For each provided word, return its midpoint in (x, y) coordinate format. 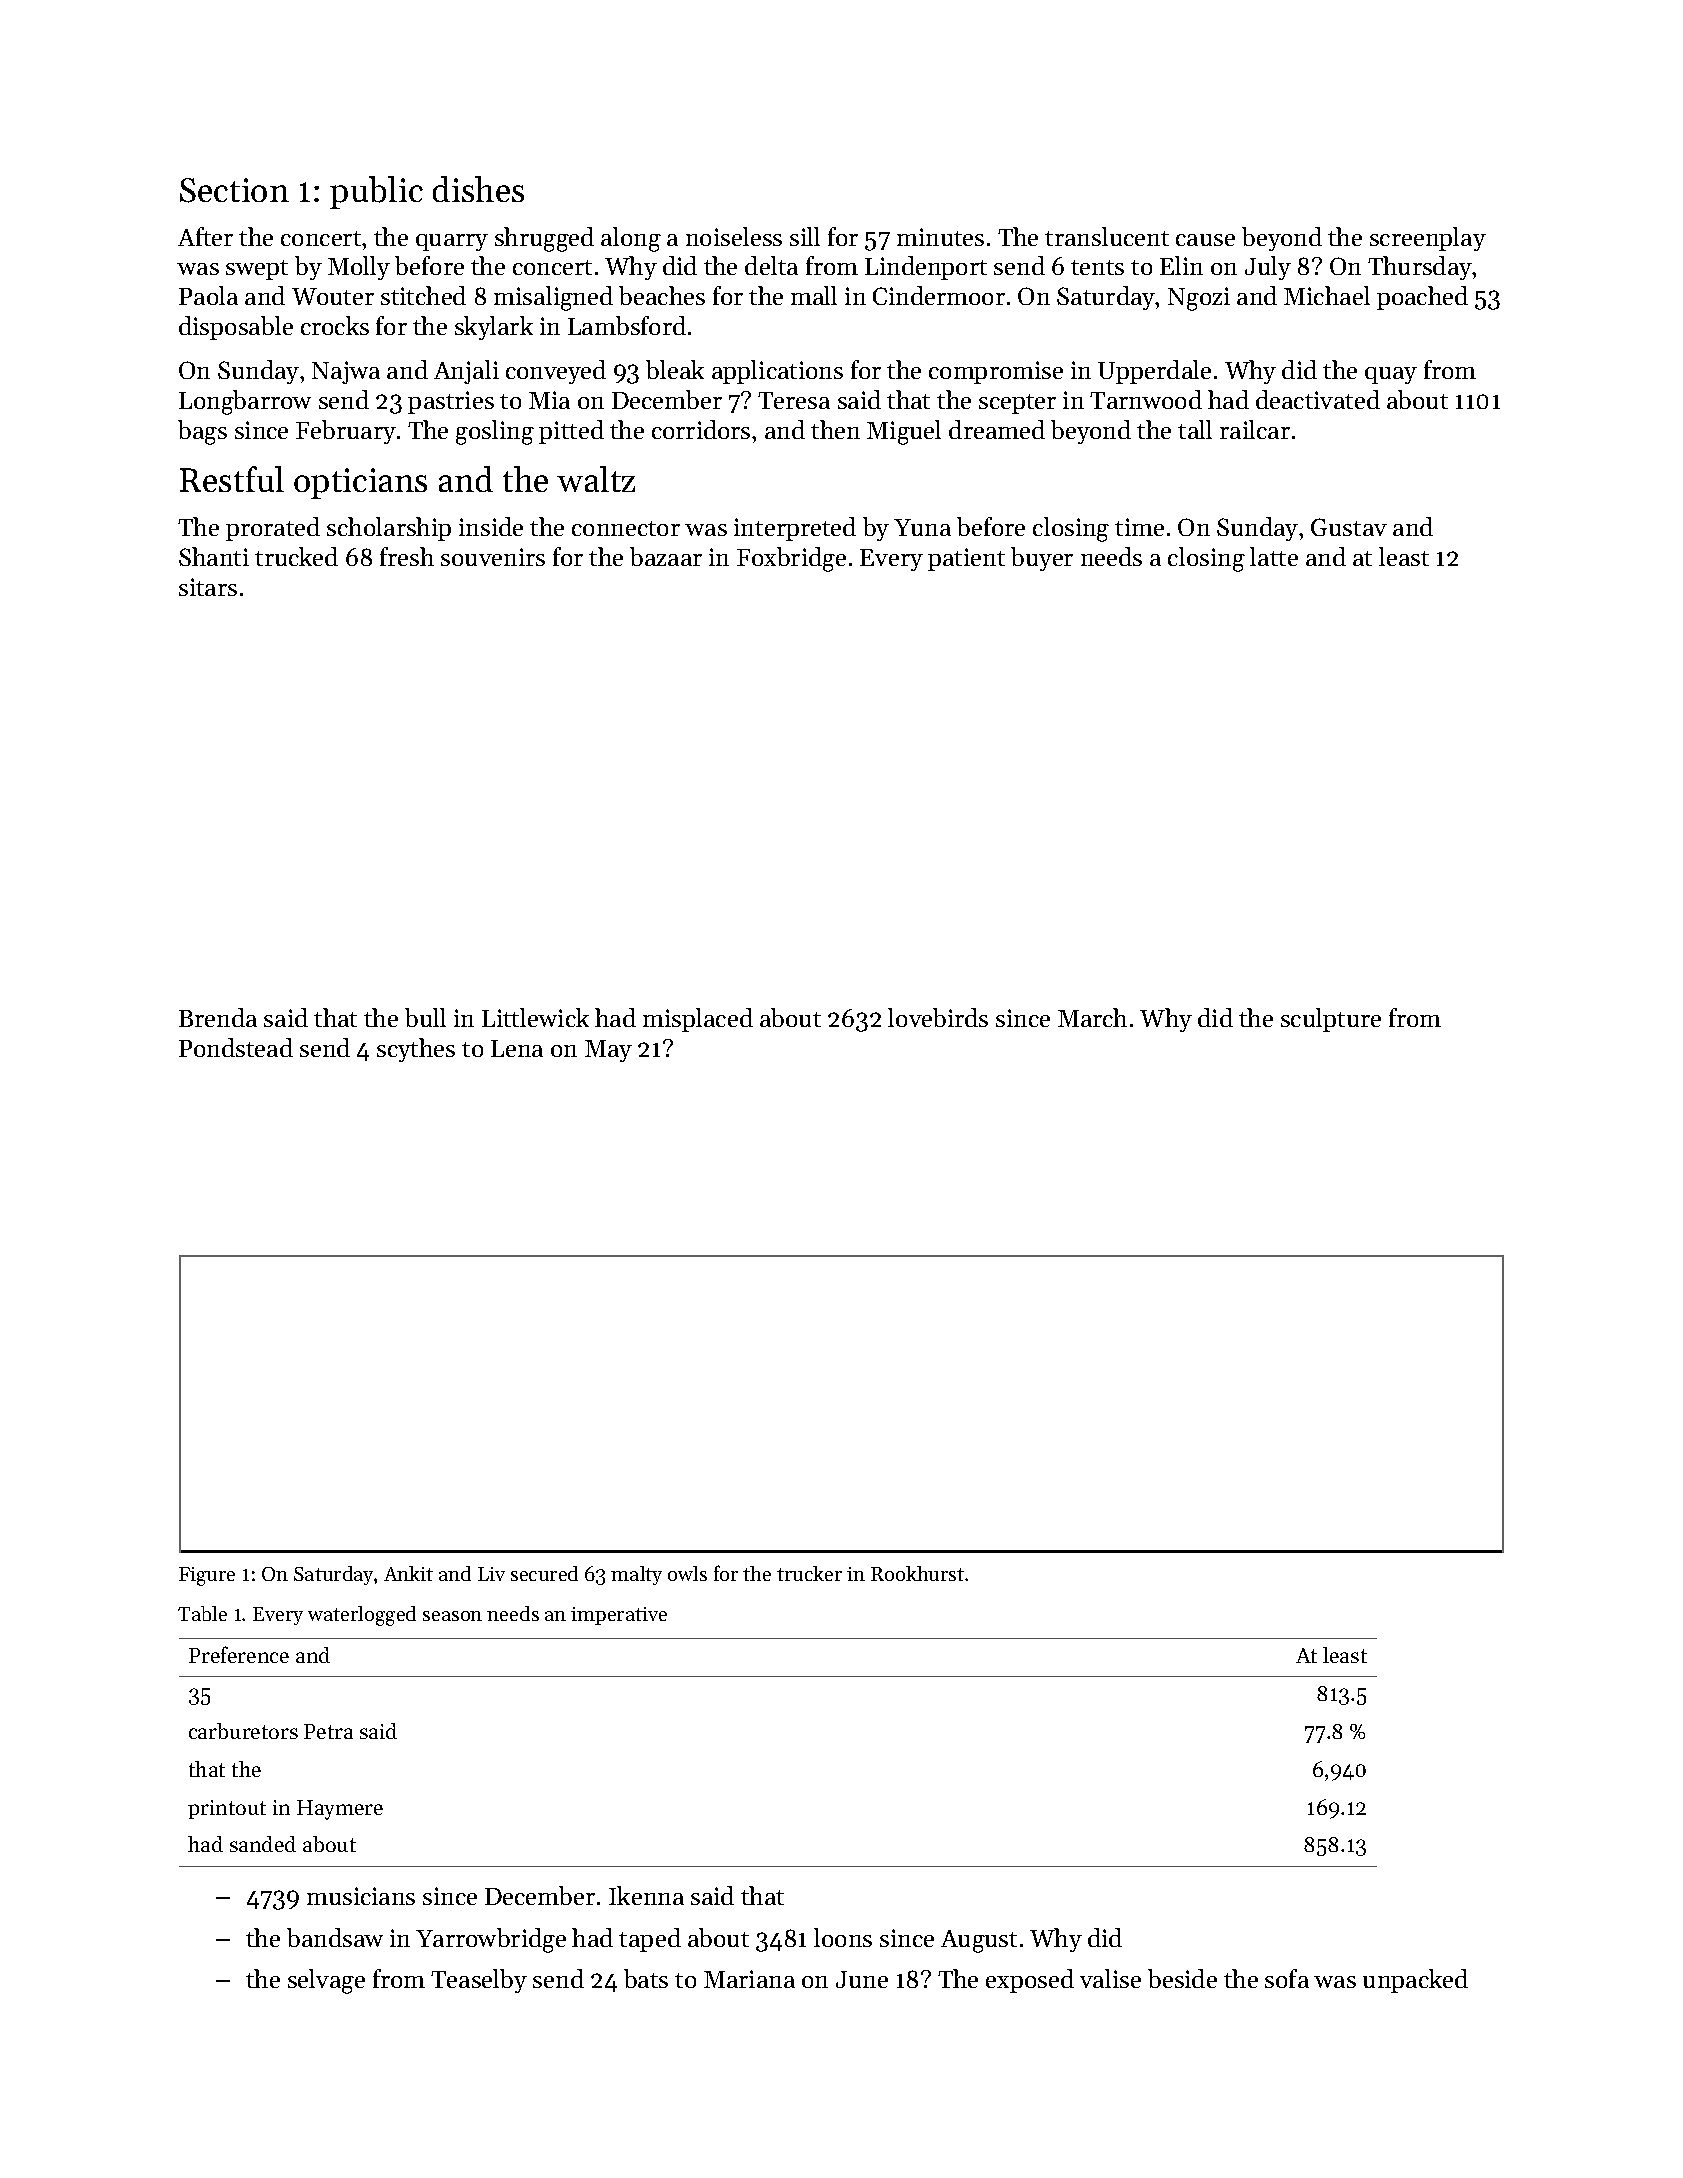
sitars (208, 587)
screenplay (1428, 239)
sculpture (1331, 1020)
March (1092, 1017)
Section (234, 190)
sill (805, 236)
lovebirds (938, 1017)
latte (1274, 556)
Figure (207, 1576)
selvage (326, 1981)
